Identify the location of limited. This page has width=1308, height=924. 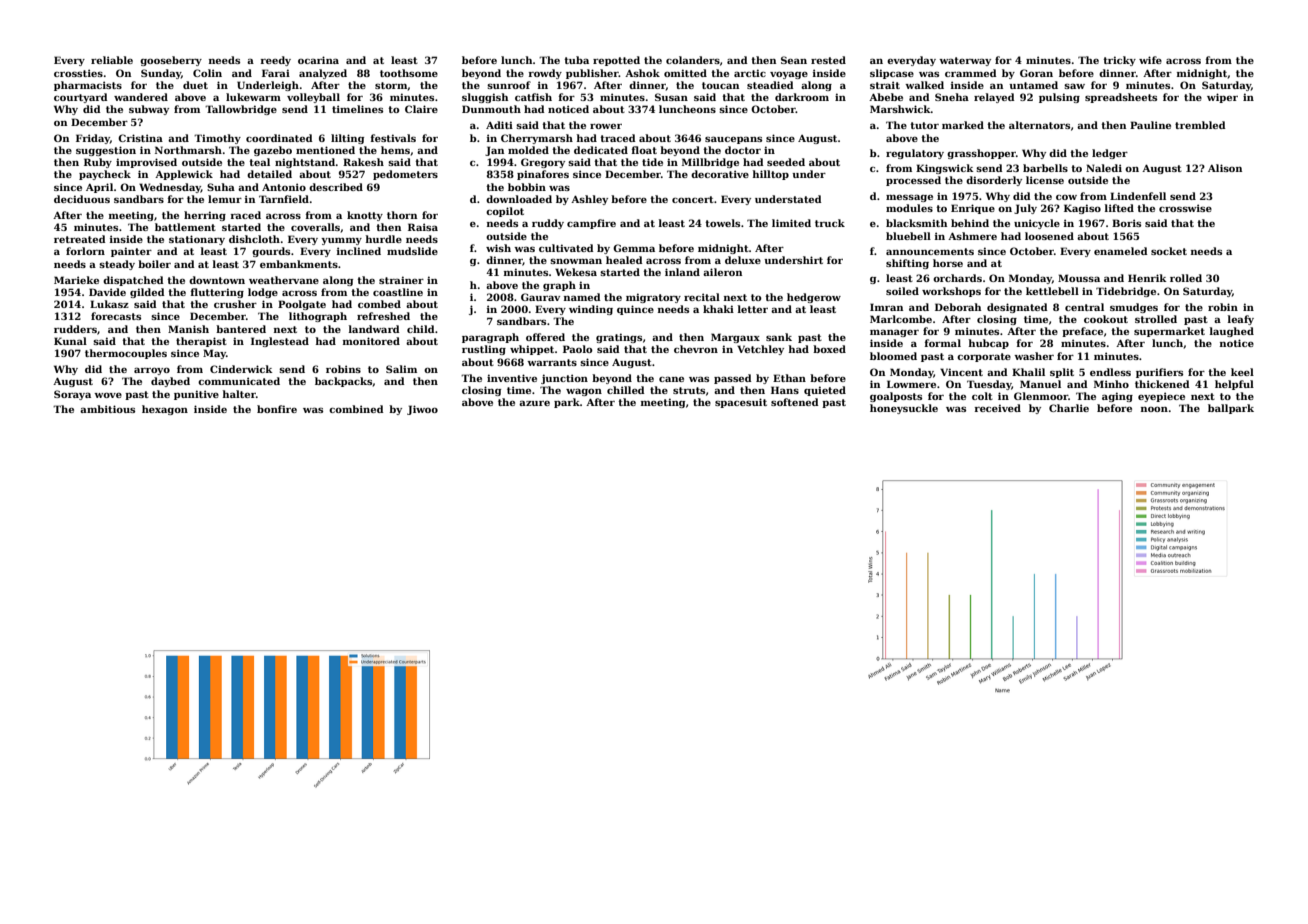
(791, 223).
